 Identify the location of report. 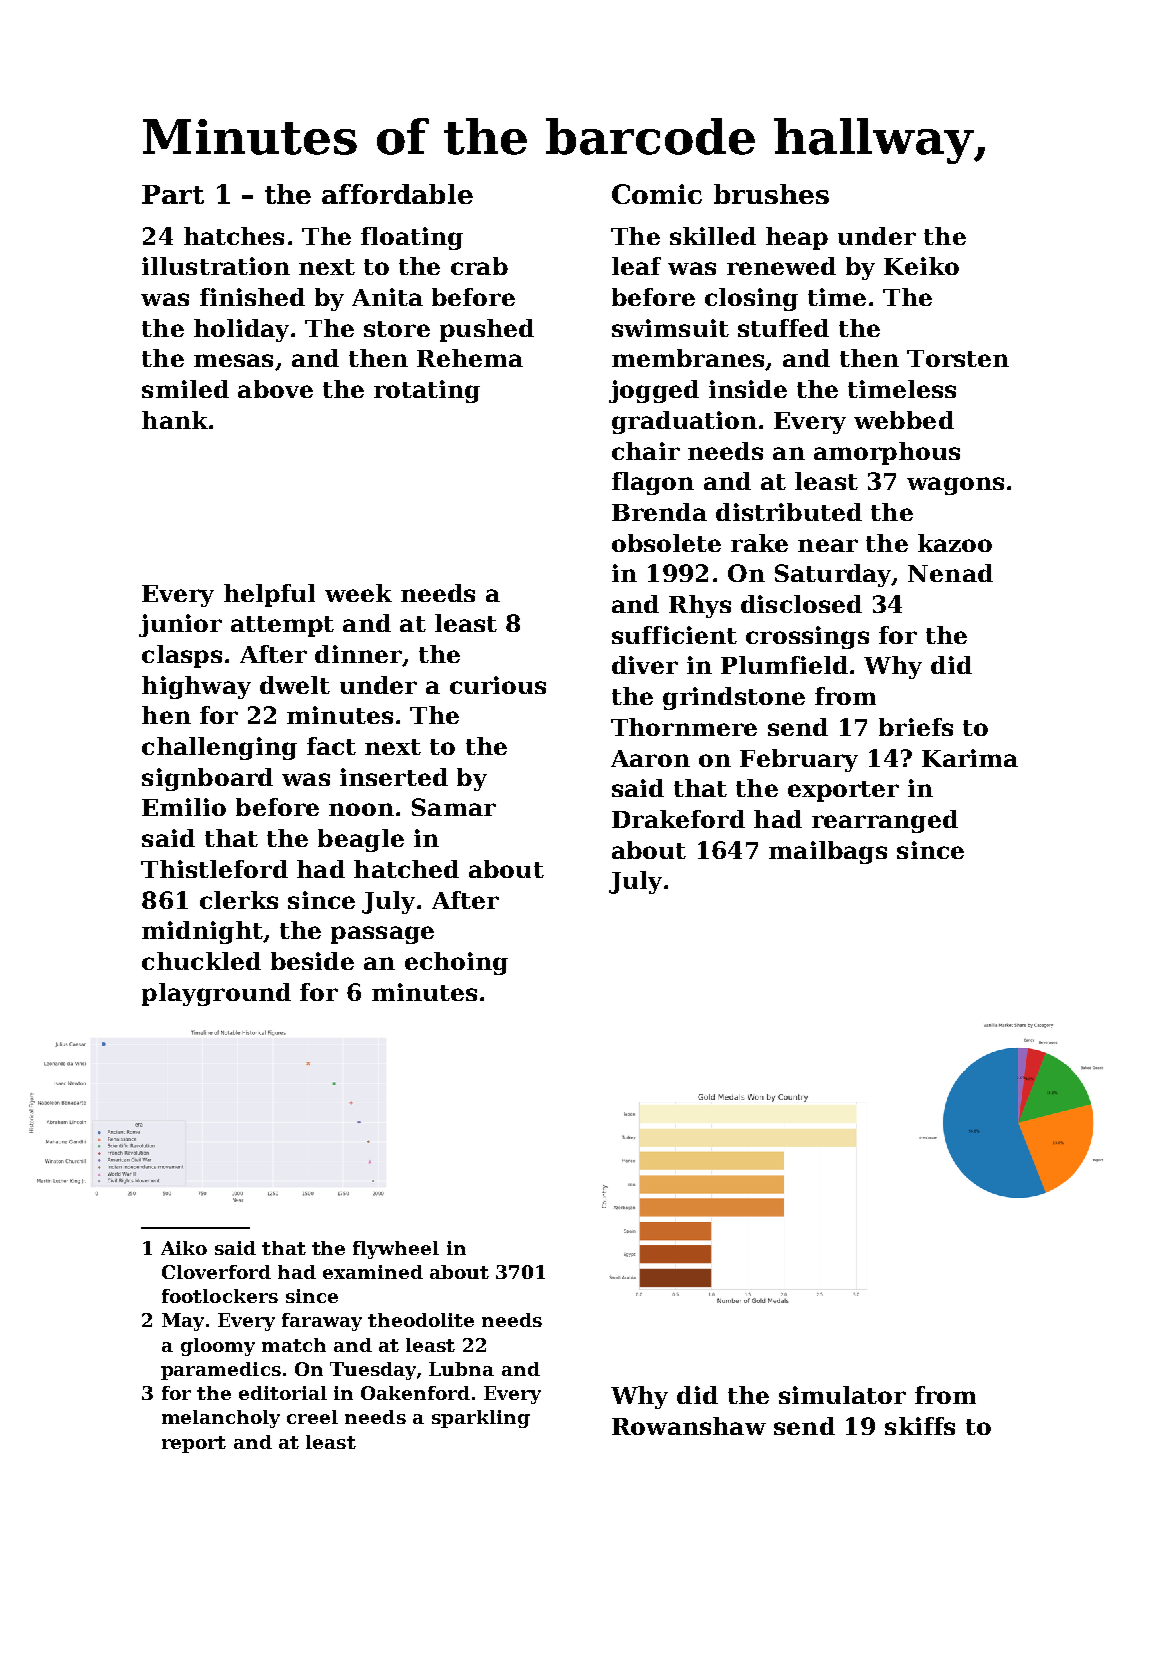
(194, 1444).
